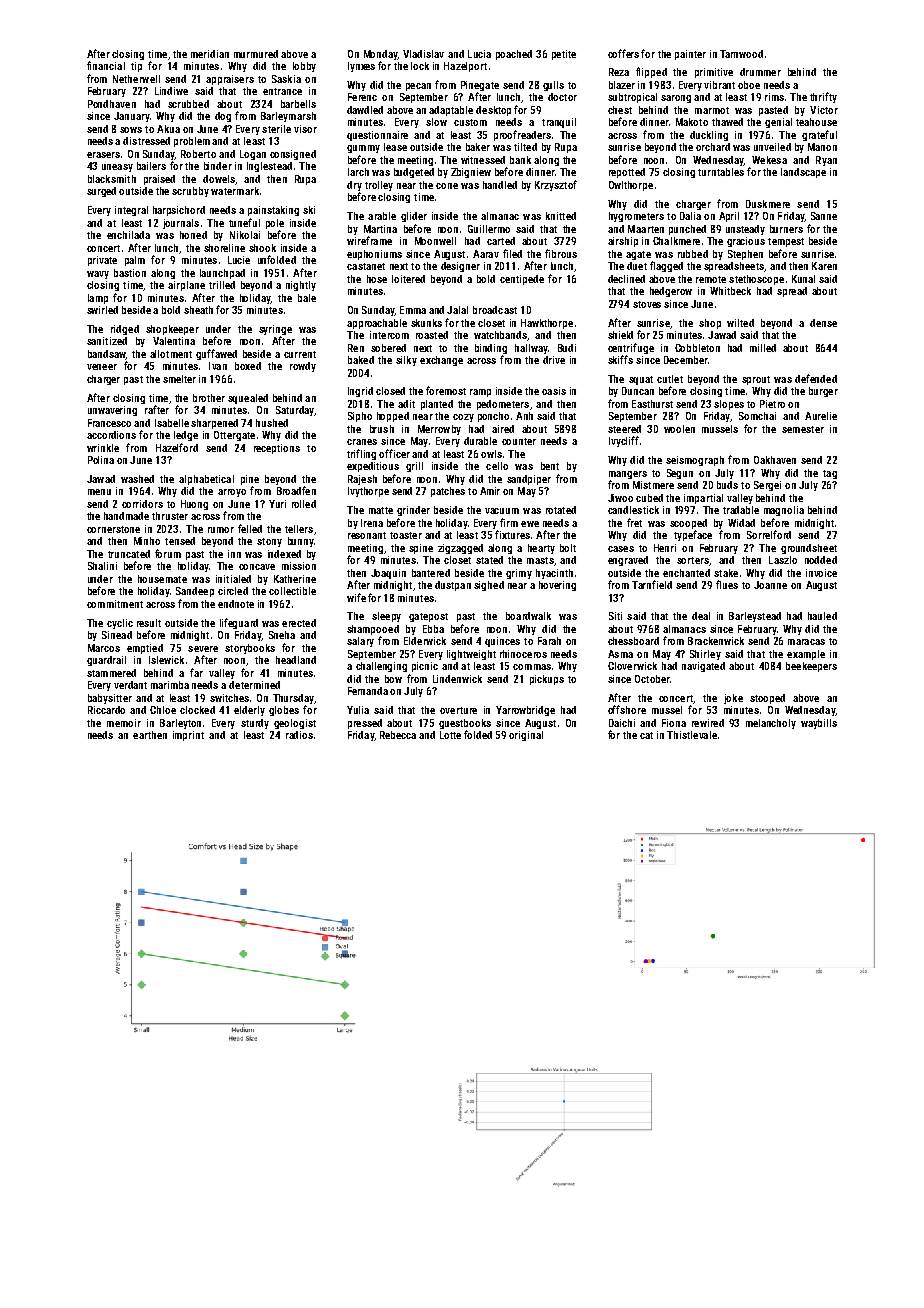 The width and height of the screenshot is (924, 1308). Describe the element at coordinates (457, 679) in the screenshot. I see `Lindenwick` at that location.
